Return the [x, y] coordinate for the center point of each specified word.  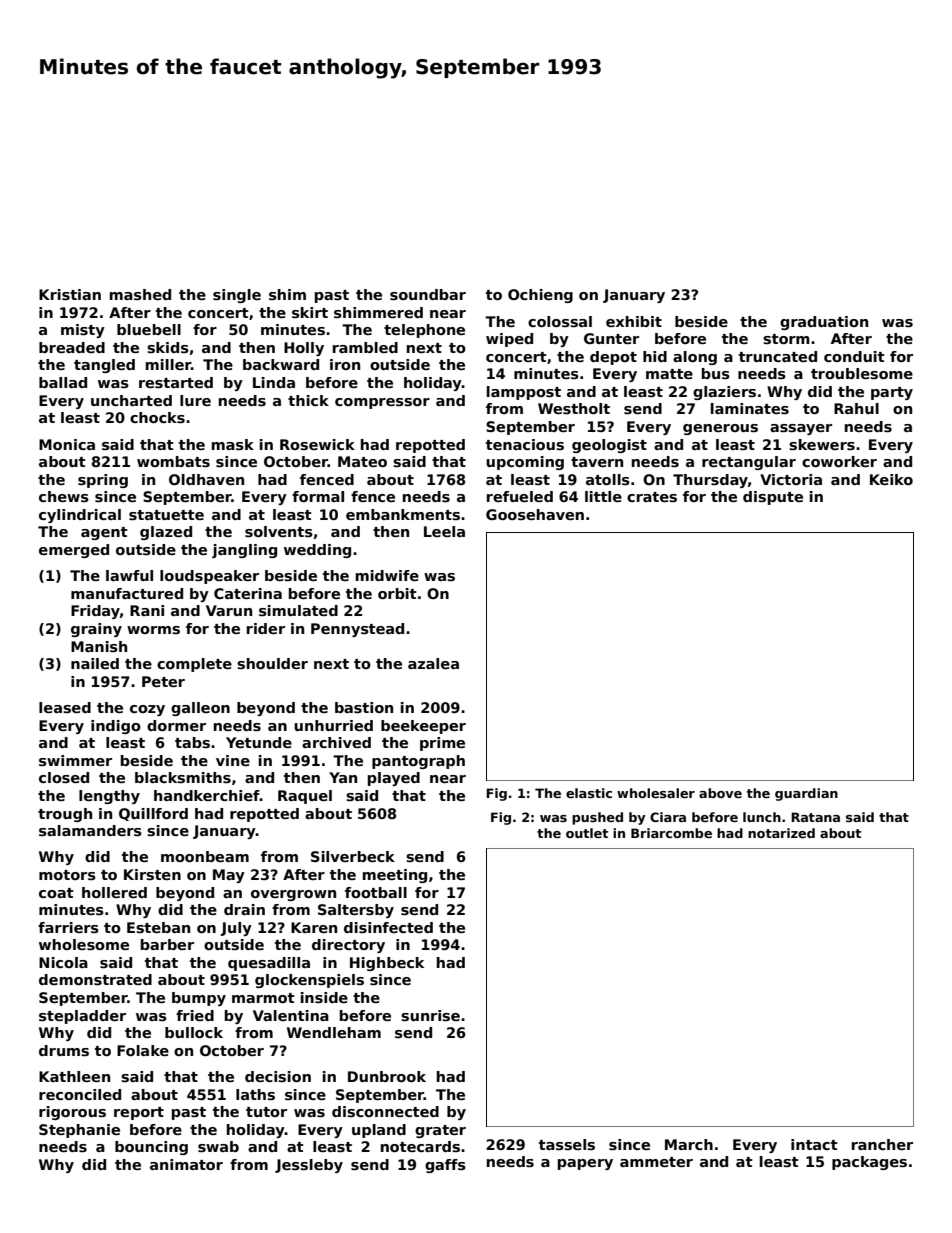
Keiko [891, 479]
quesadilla [269, 964]
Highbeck [387, 964]
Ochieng [540, 296]
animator [186, 1164]
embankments [403, 514]
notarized [781, 833]
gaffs [445, 1166]
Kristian [70, 294]
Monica [67, 444]
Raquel [305, 797]
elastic [589, 793]
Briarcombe [671, 833]
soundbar [428, 294]
